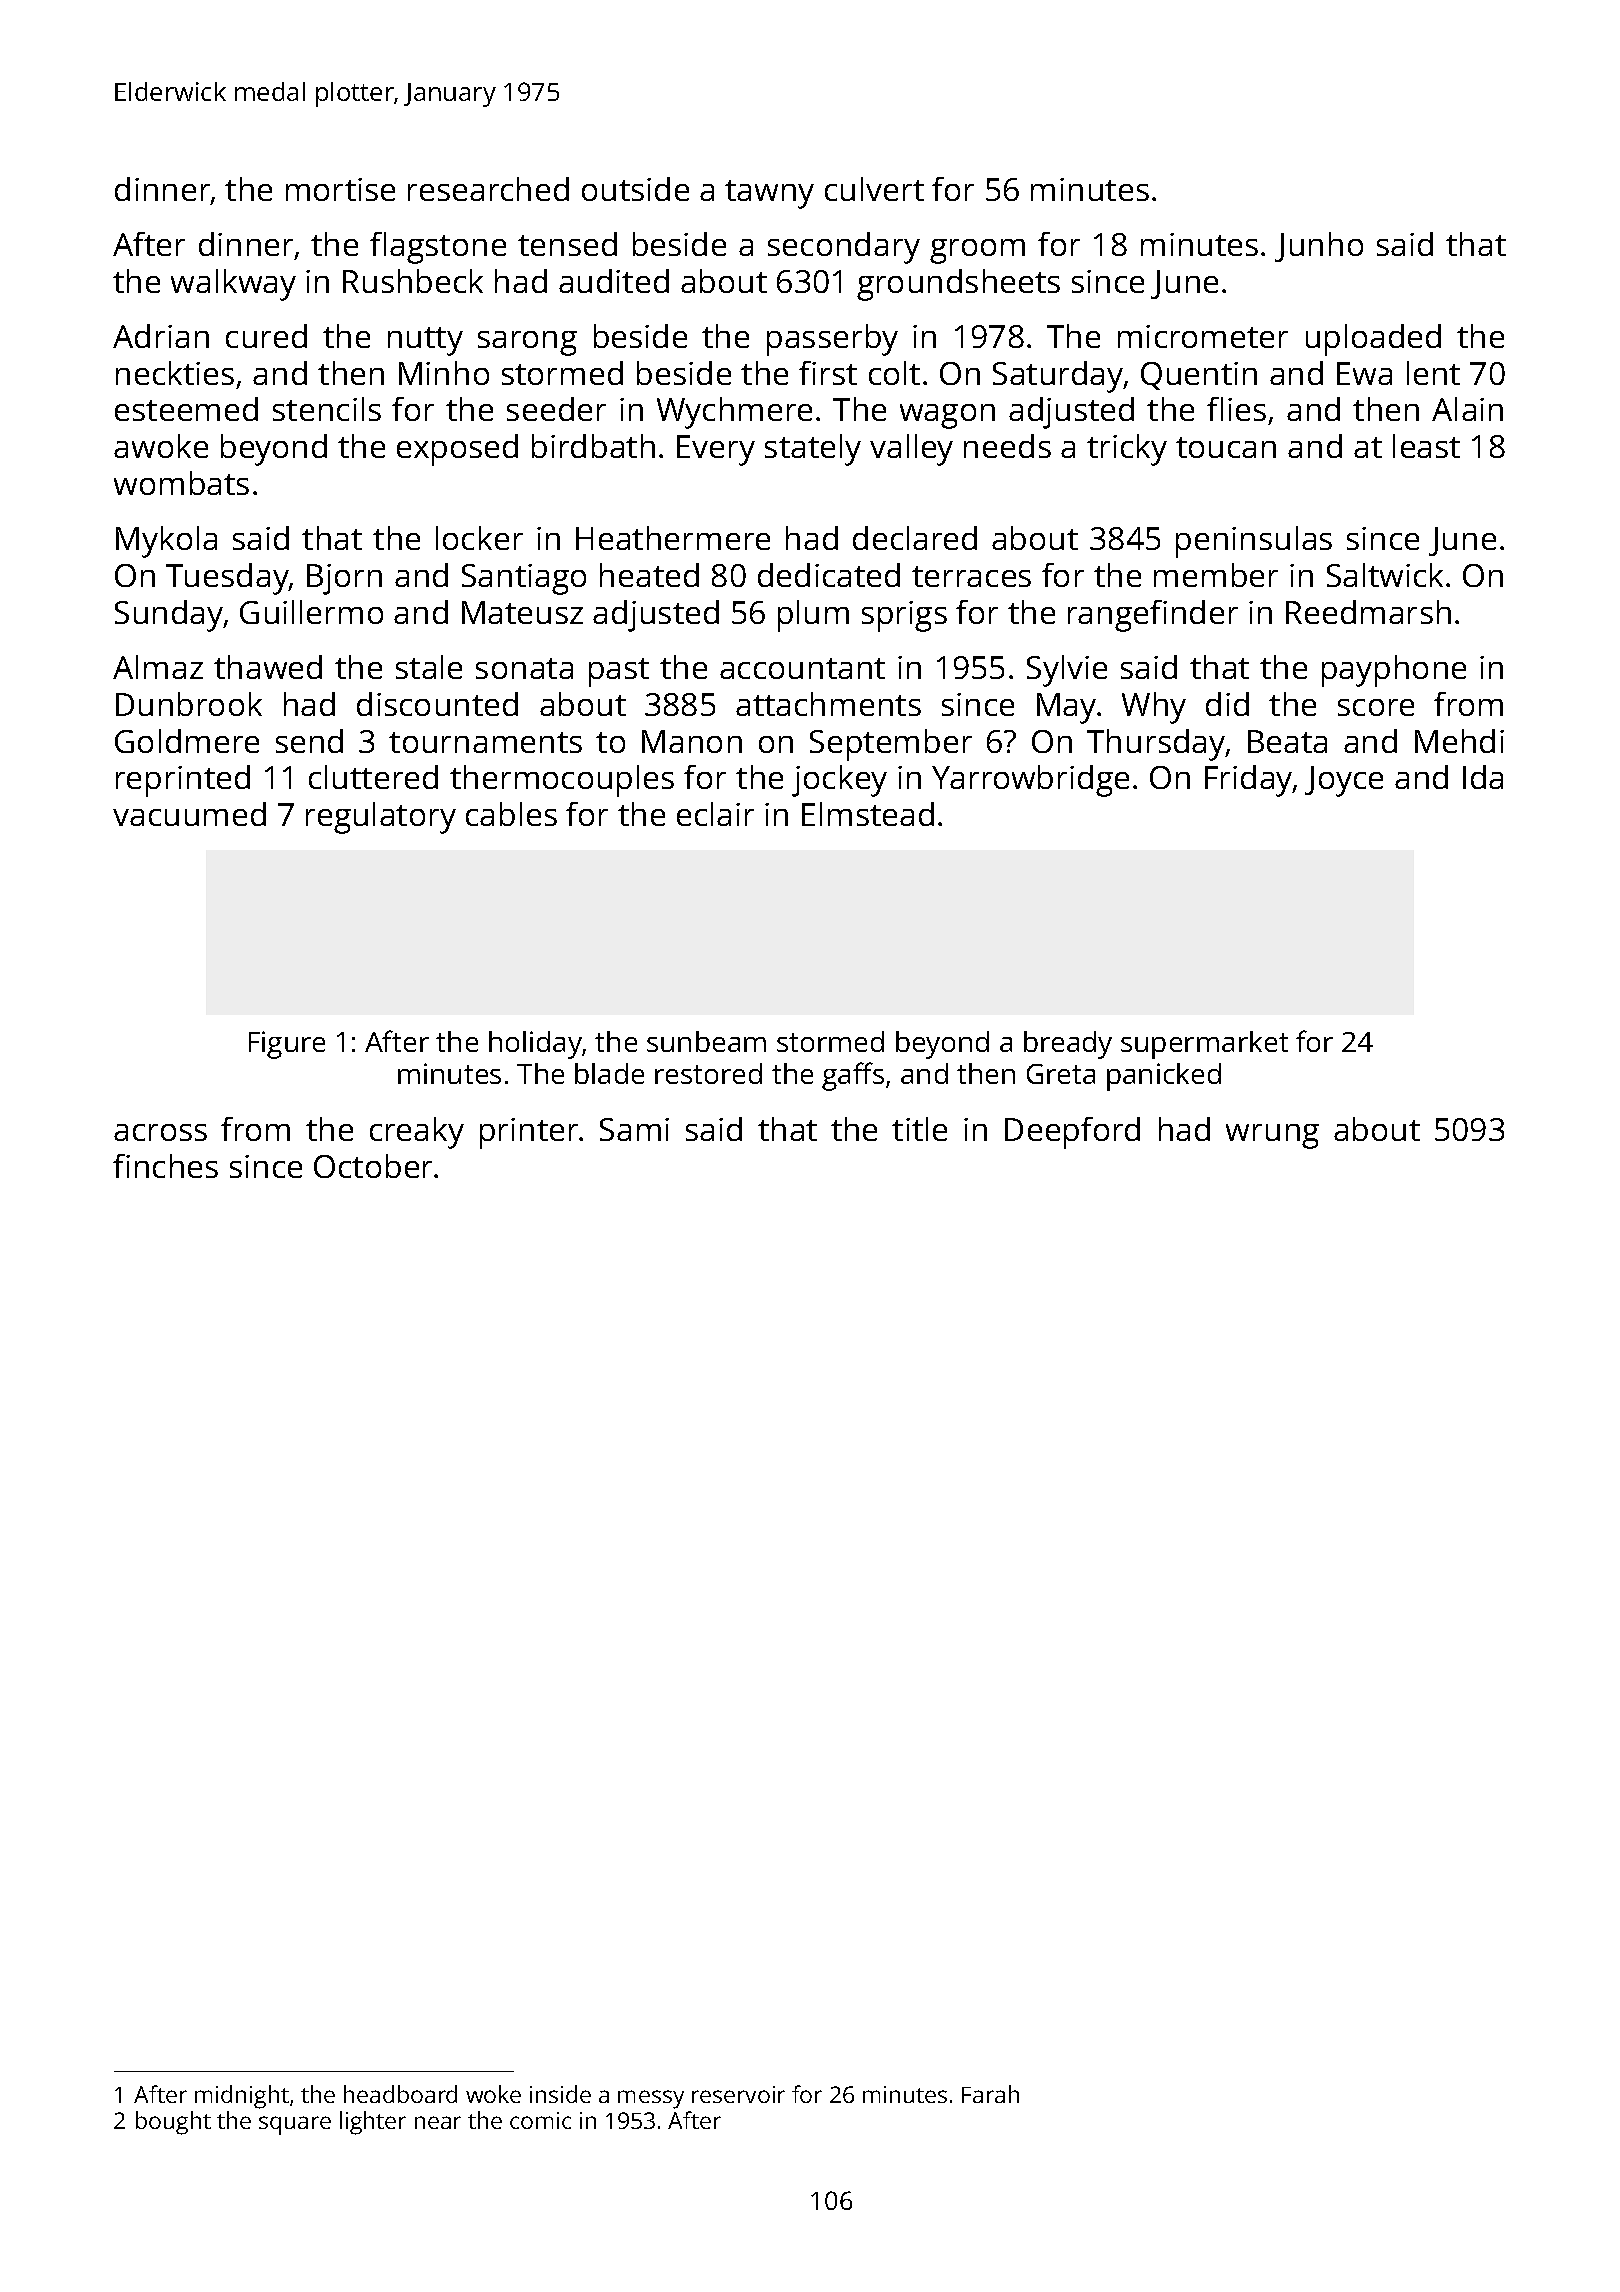 The width and height of the screenshot is (1620, 2292). I want to click on October, so click(373, 1166).
